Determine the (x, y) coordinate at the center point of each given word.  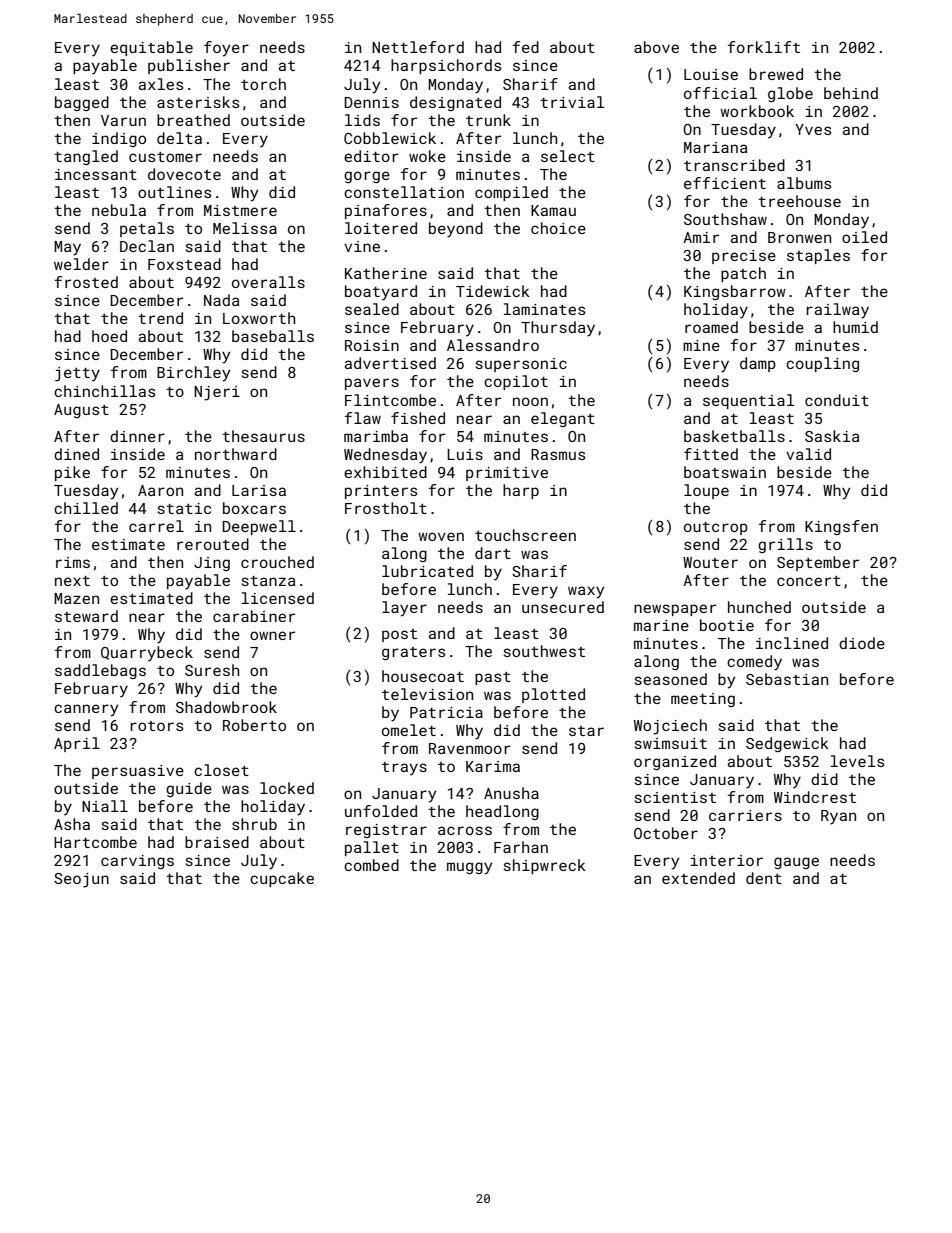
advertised (390, 363)
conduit (837, 400)
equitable (151, 48)
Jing (212, 564)
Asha (72, 824)
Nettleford (418, 47)
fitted (711, 454)
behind (851, 93)
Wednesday (385, 456)
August (81, 411)
